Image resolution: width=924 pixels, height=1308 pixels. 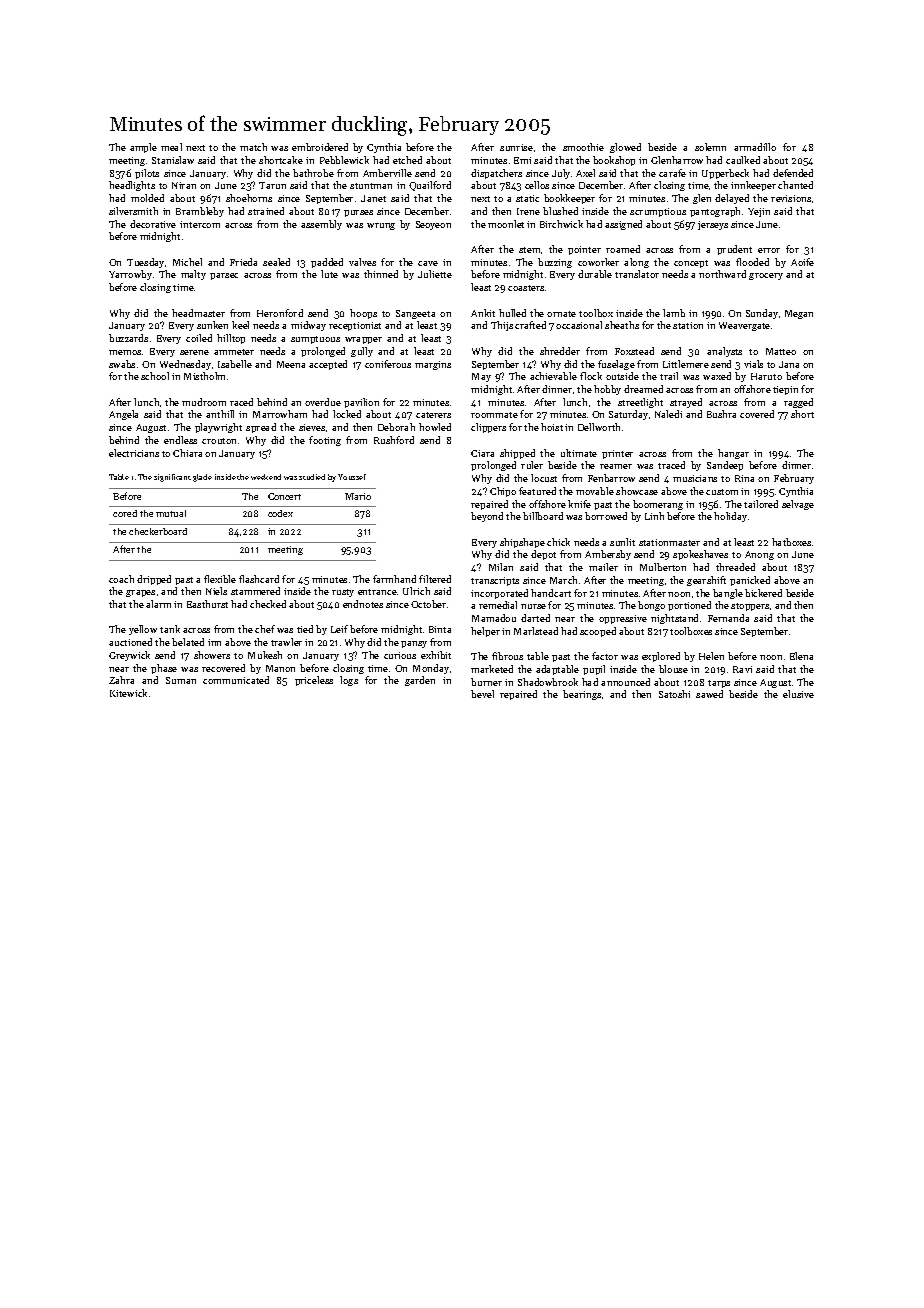 What do you see at coordinates (314, 681) in the screenshot?
I see `priceless` at bounding box center [314, 681].
